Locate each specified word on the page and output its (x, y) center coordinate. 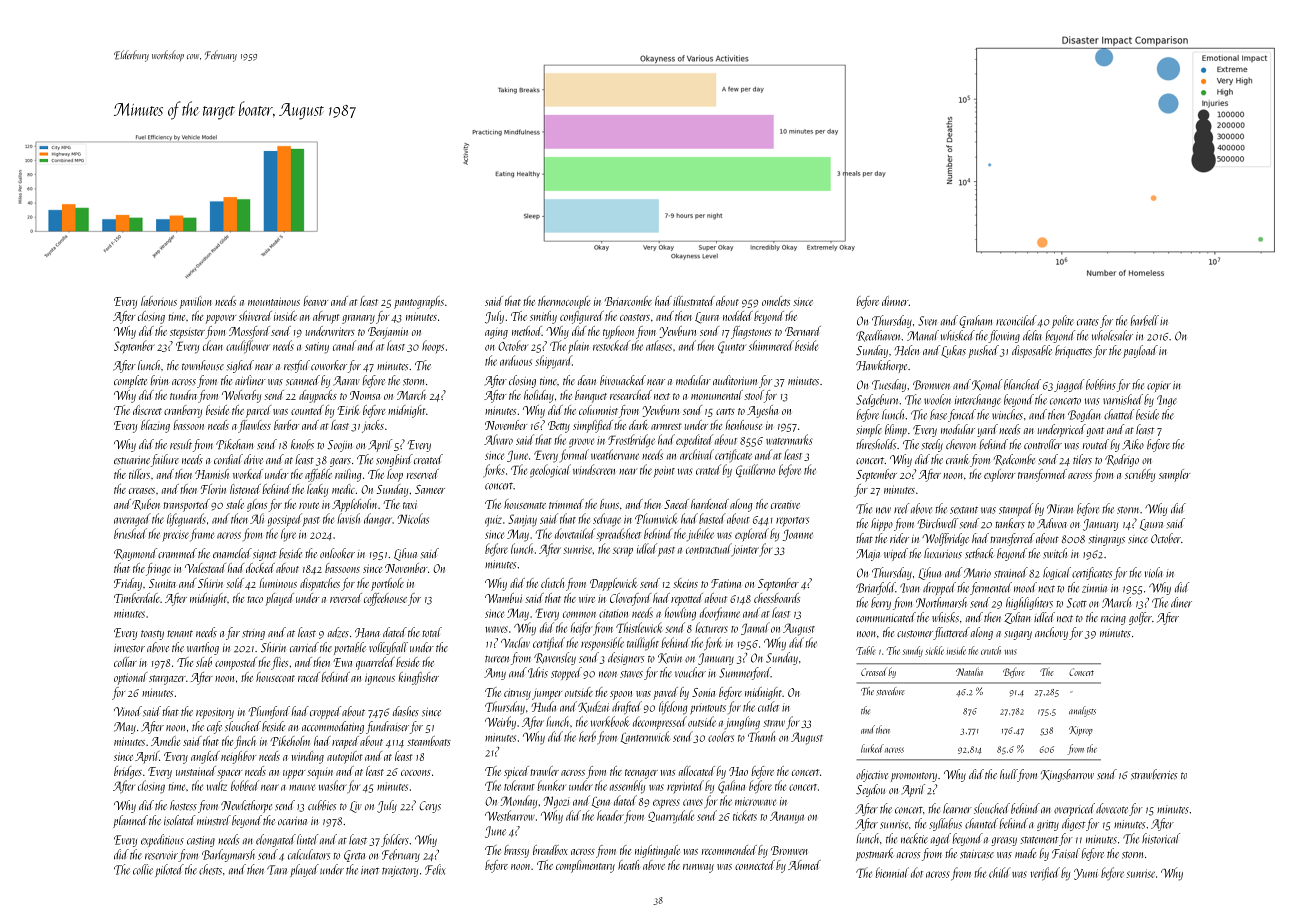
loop (395, 475)
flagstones (751, 332)
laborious (159, 301)
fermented (991, 588)
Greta (354, 856)
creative (785, 505)
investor (129, 648)
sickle (934, 650)
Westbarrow (510, 815)
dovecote (1112, 808)
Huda (543, 706)
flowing (1004, 336)
